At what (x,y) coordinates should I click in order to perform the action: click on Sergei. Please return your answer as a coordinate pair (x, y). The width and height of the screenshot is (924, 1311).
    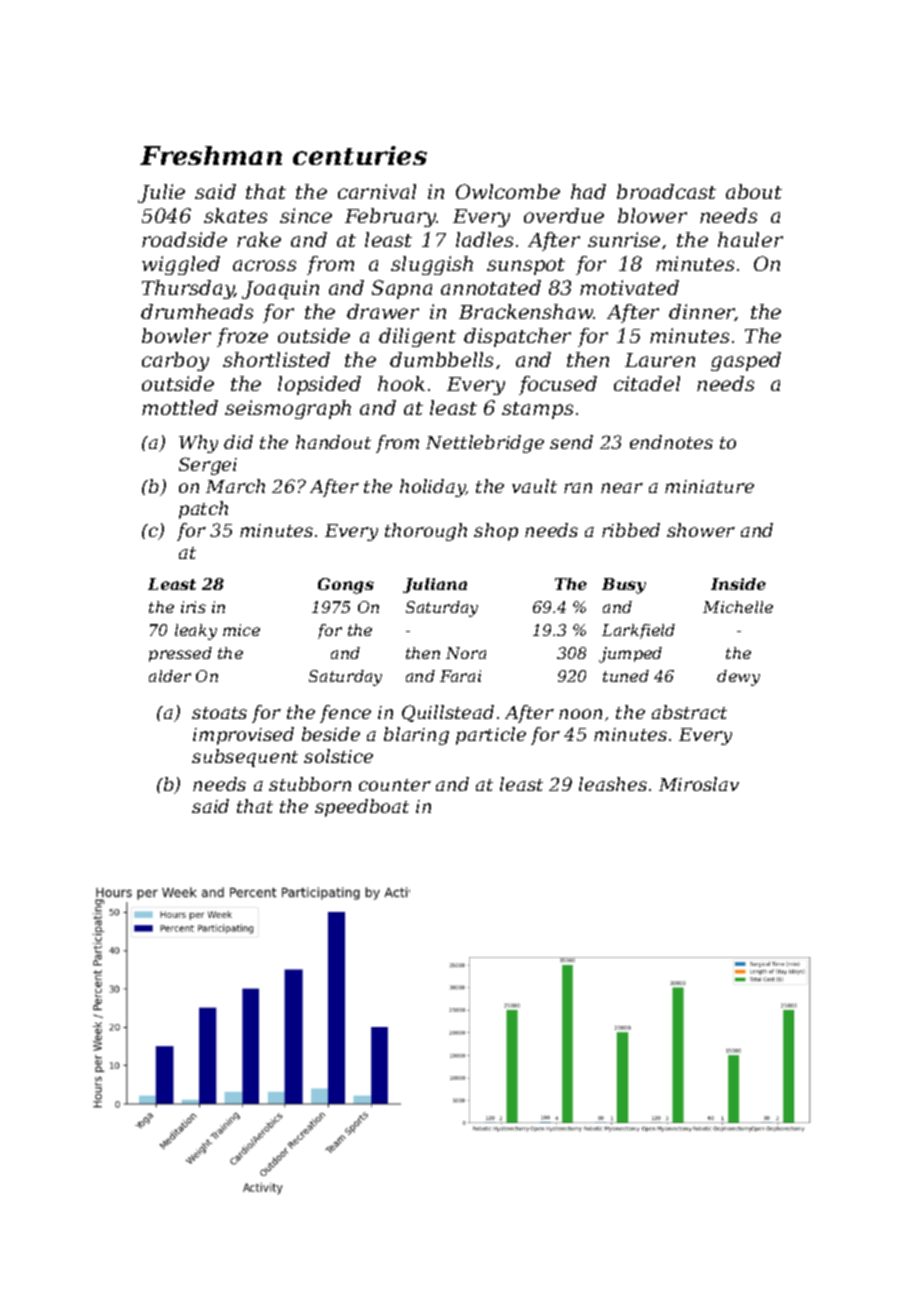
    Looking at the image, I should click on (208, 466).
